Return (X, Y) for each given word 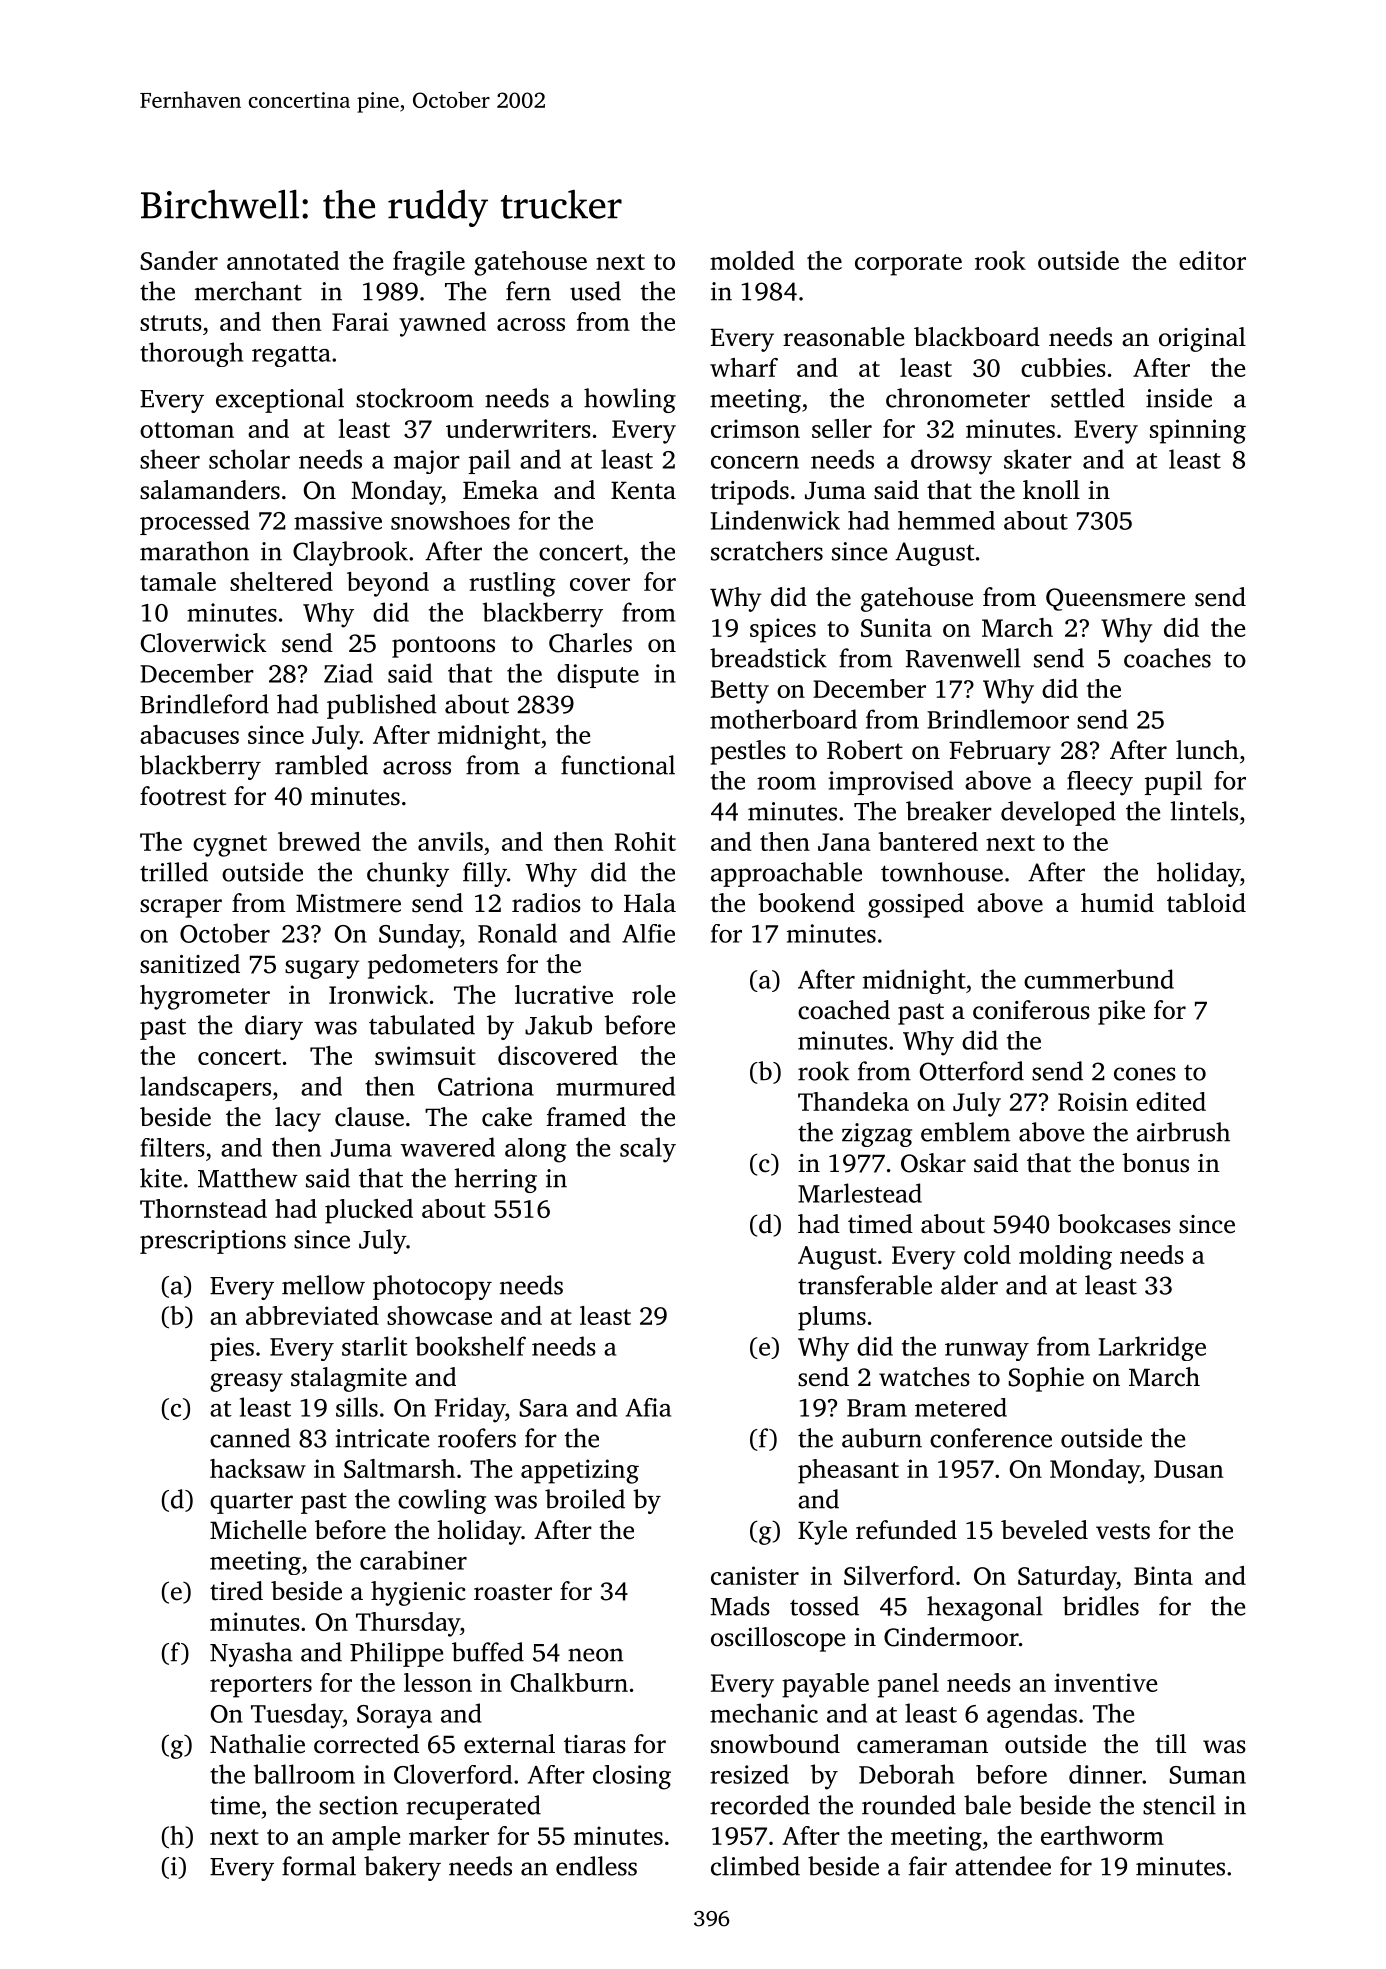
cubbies (1063, 367)
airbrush (1183, 1132)
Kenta (643, 490)
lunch (1207, 750)
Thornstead (203, 1208)
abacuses (189, 734)
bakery (402, 1868)
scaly (648, 1150)
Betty (740, 692)
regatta (291, 356)
